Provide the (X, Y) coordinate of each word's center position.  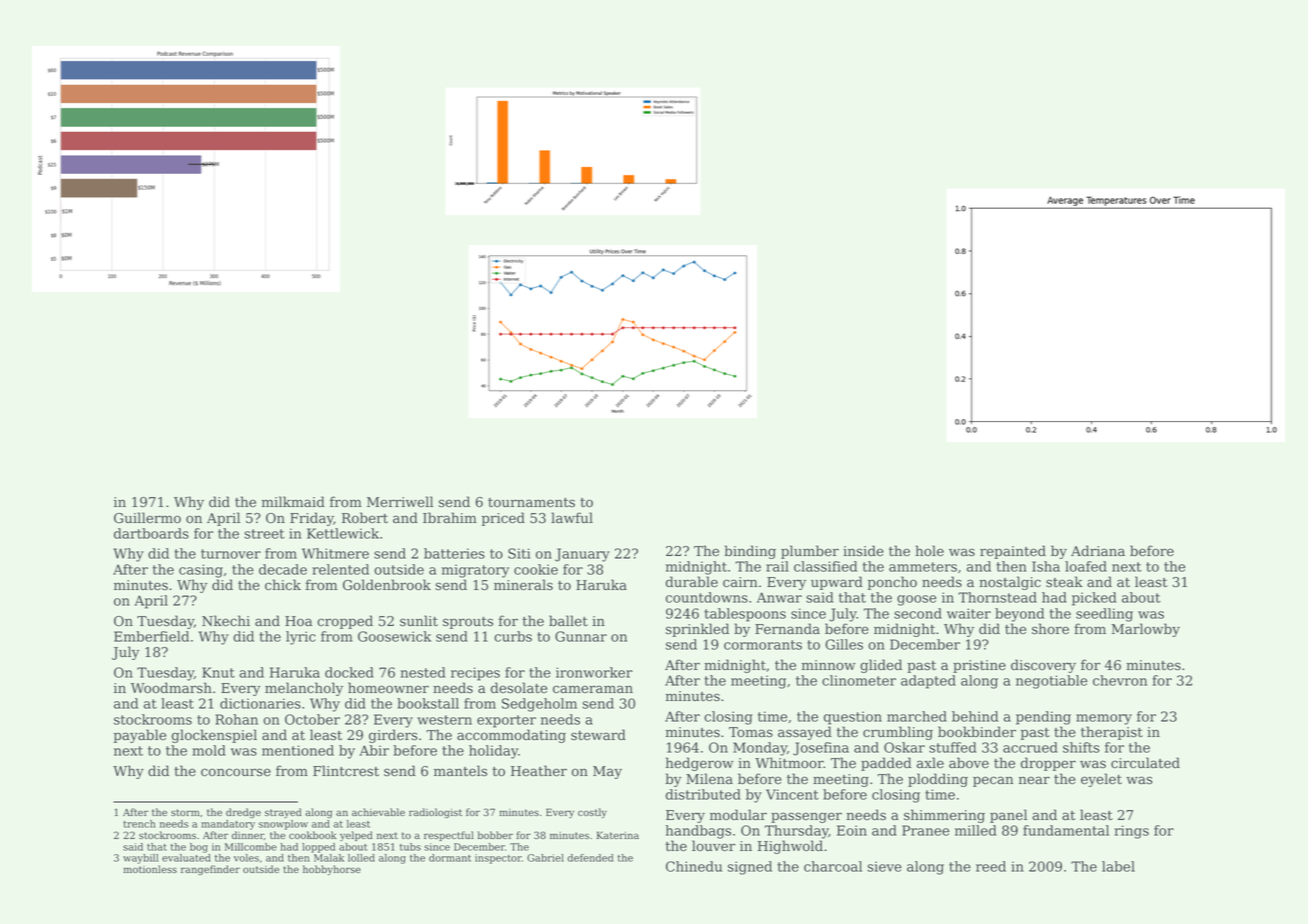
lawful (572, 518)
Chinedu (694, 866)
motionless (150, 869)
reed (991, 866)
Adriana (1098, 551)
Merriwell (400, 502)
